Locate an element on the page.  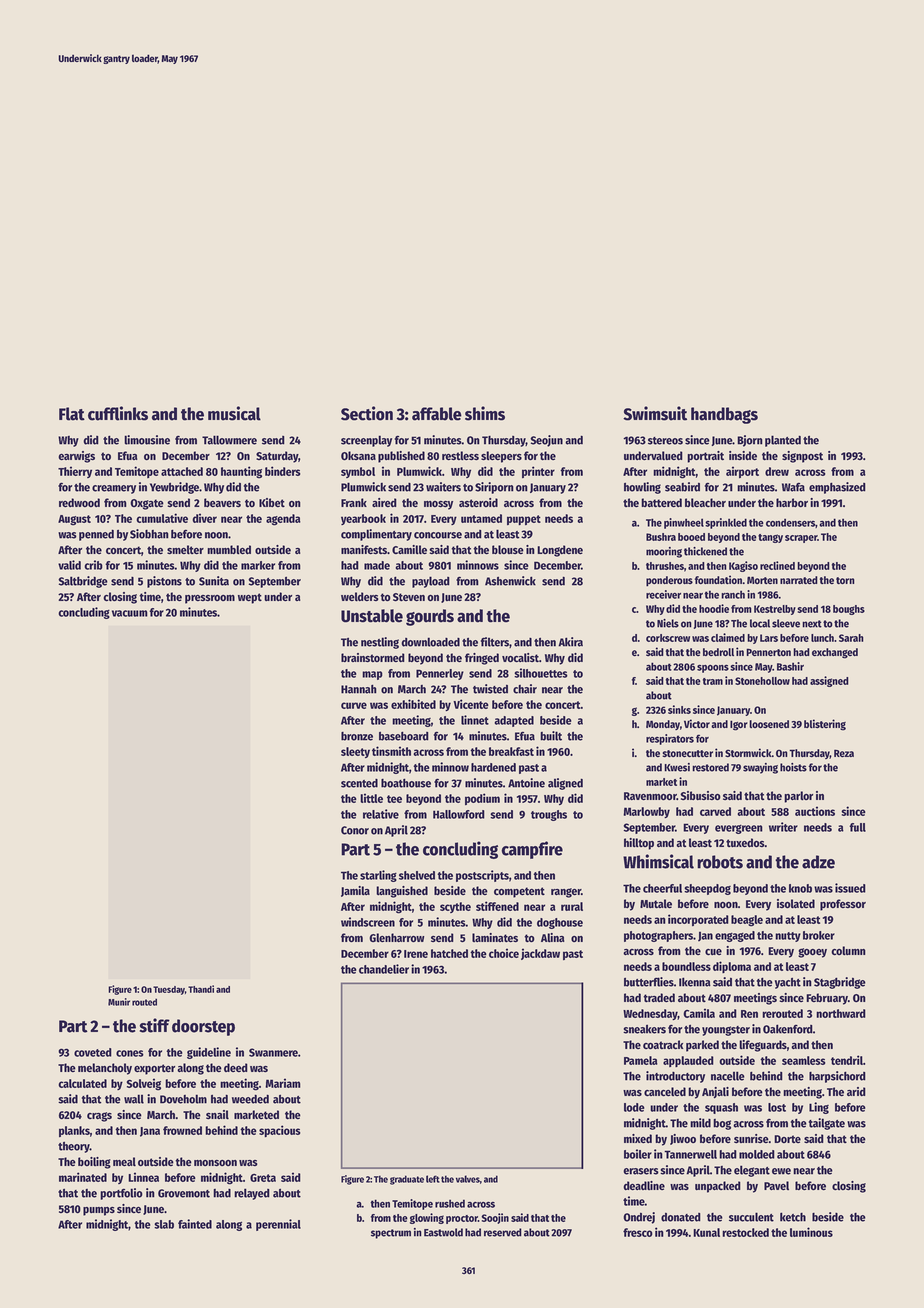
carved is located at coordinates (715, 811).
